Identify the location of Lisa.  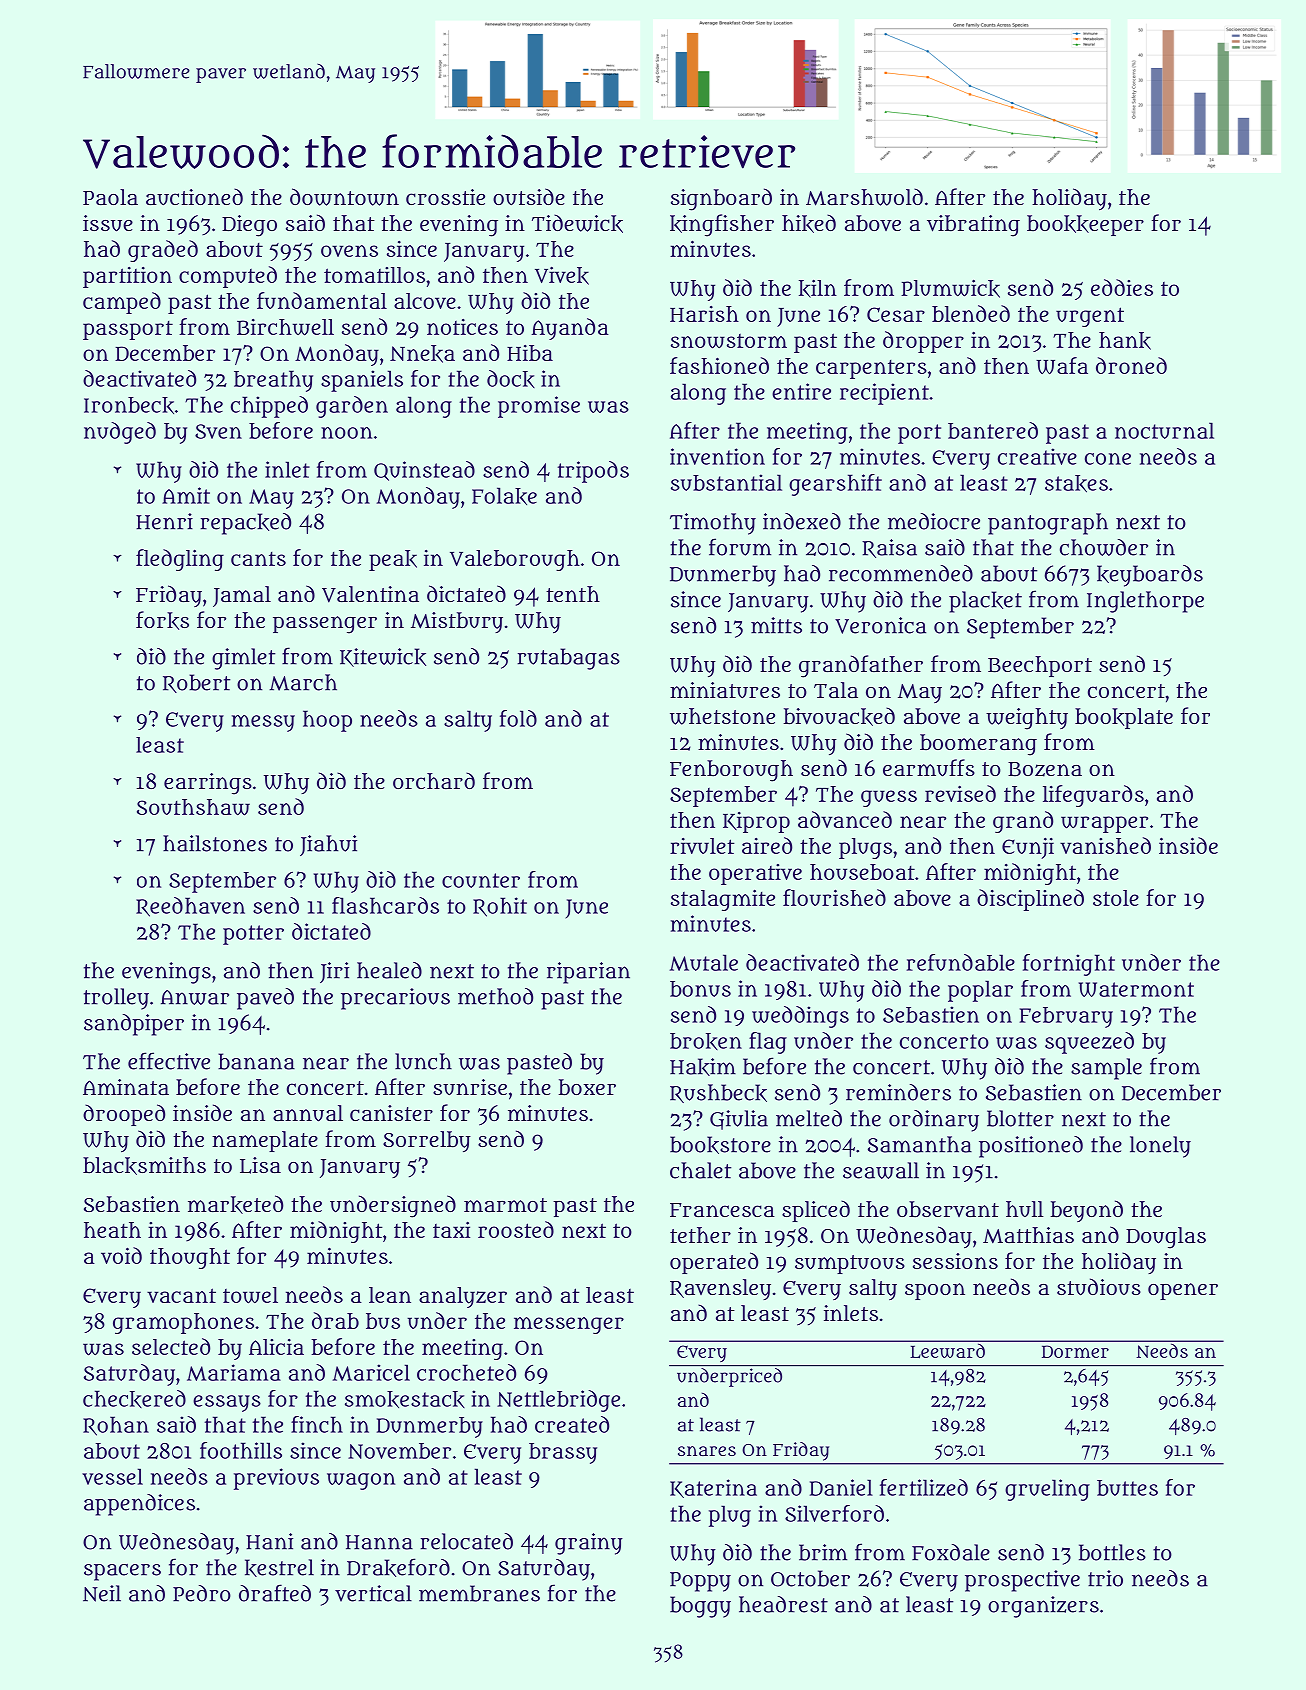
(260, 1165).
